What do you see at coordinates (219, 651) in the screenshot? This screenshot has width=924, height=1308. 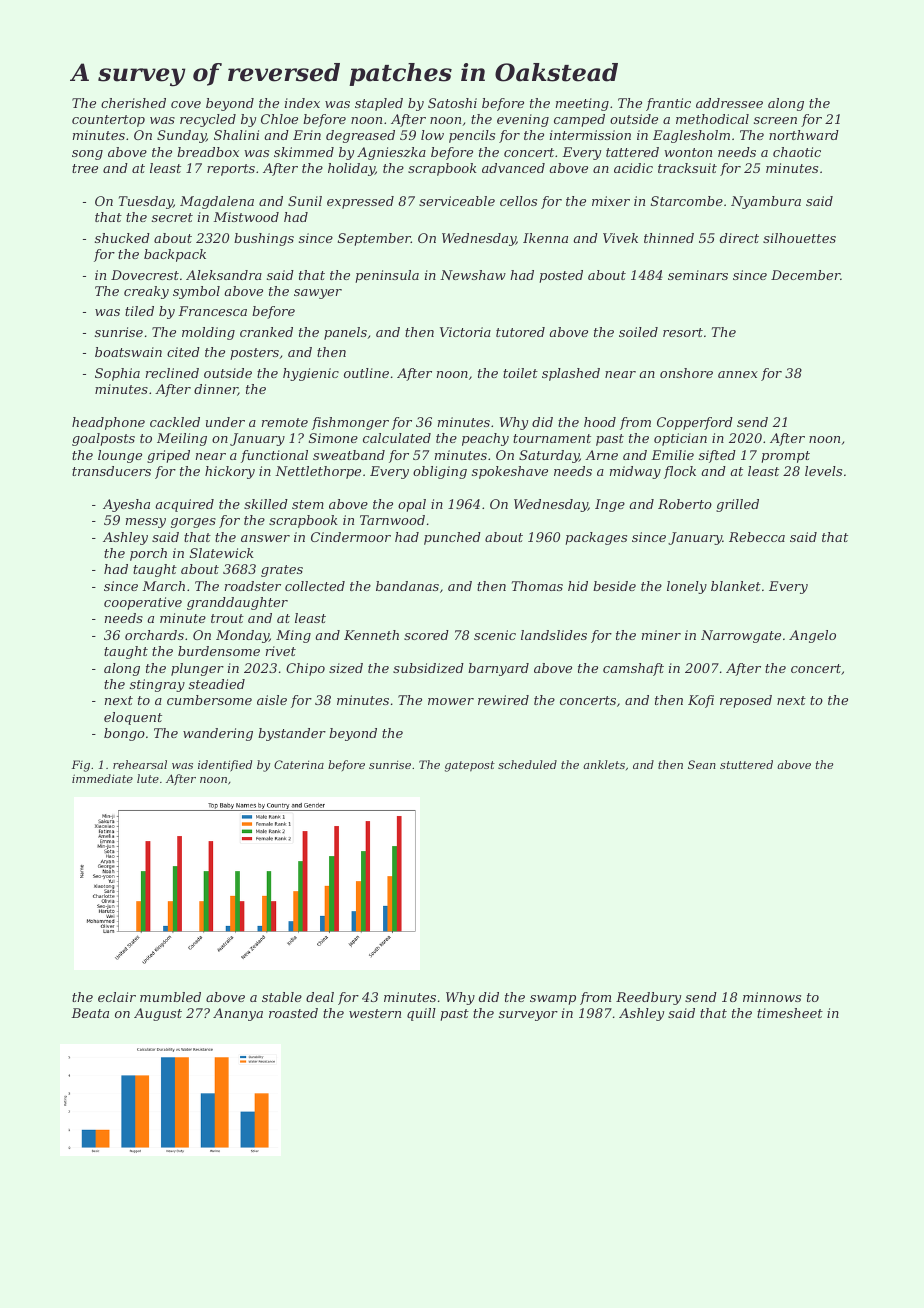 I see `burdensome` at bounding box center [219, 651].
